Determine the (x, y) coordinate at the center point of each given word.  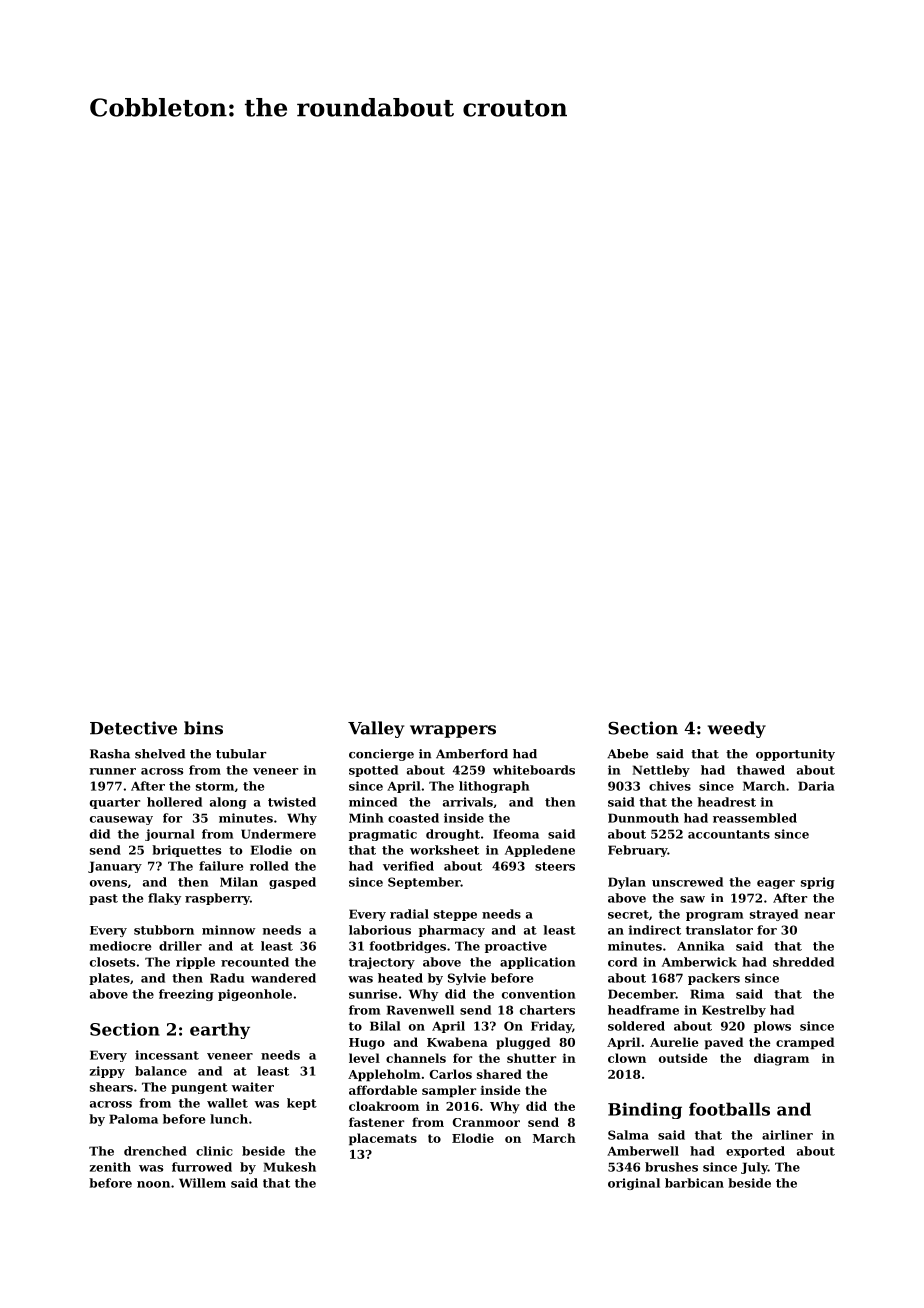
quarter (115, 803)
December (642, 994)
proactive (516, 947)
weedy (737, 729)
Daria (816, 786)
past (103, 899)
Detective (133, 728)
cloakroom (384, 1106)
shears (111, 1087)
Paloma (133, 1119)
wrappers (453, 731)
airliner (787, 1135)
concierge (381, 755)
